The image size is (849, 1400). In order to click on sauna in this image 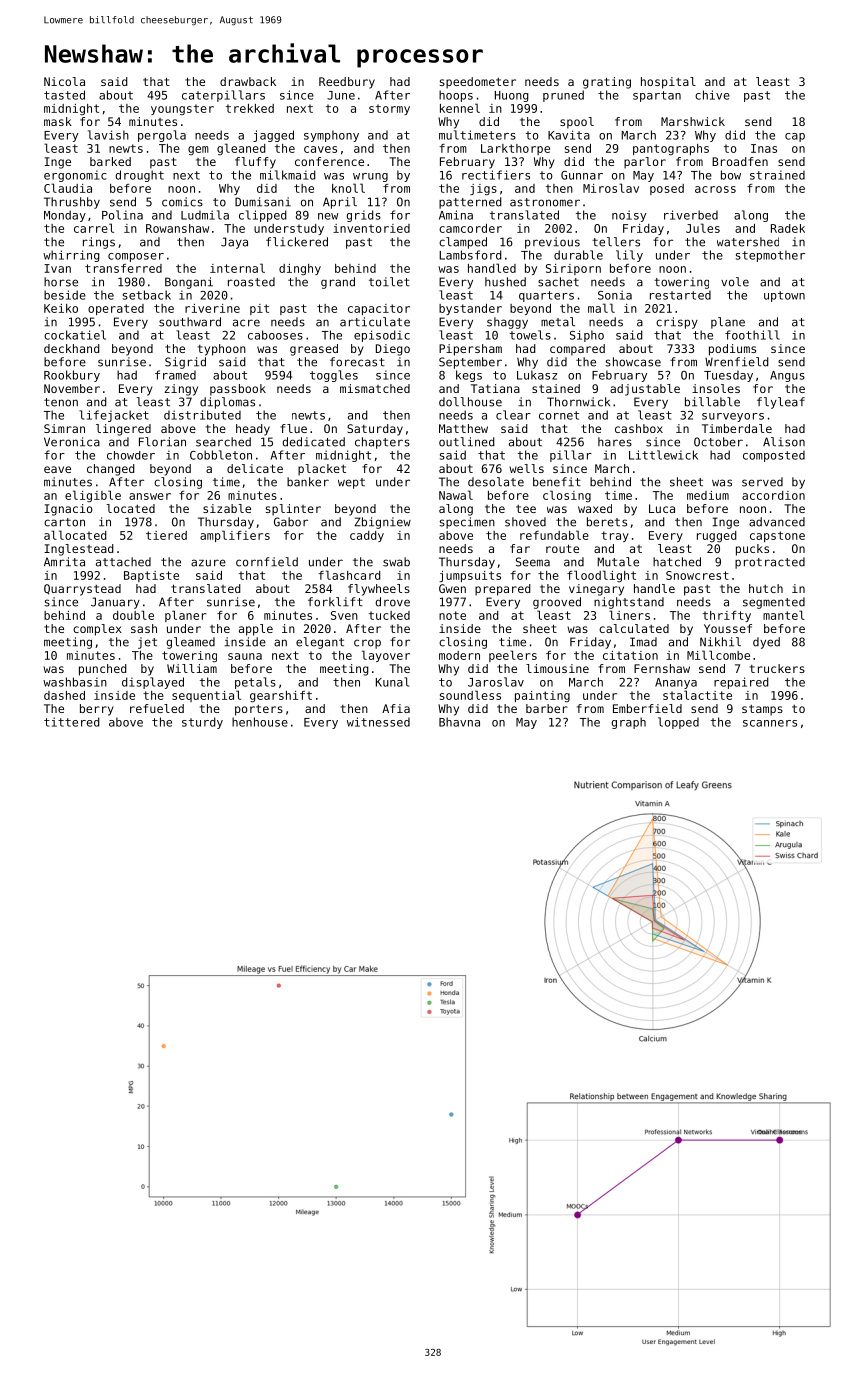, I will do `click(245, 656)`.
